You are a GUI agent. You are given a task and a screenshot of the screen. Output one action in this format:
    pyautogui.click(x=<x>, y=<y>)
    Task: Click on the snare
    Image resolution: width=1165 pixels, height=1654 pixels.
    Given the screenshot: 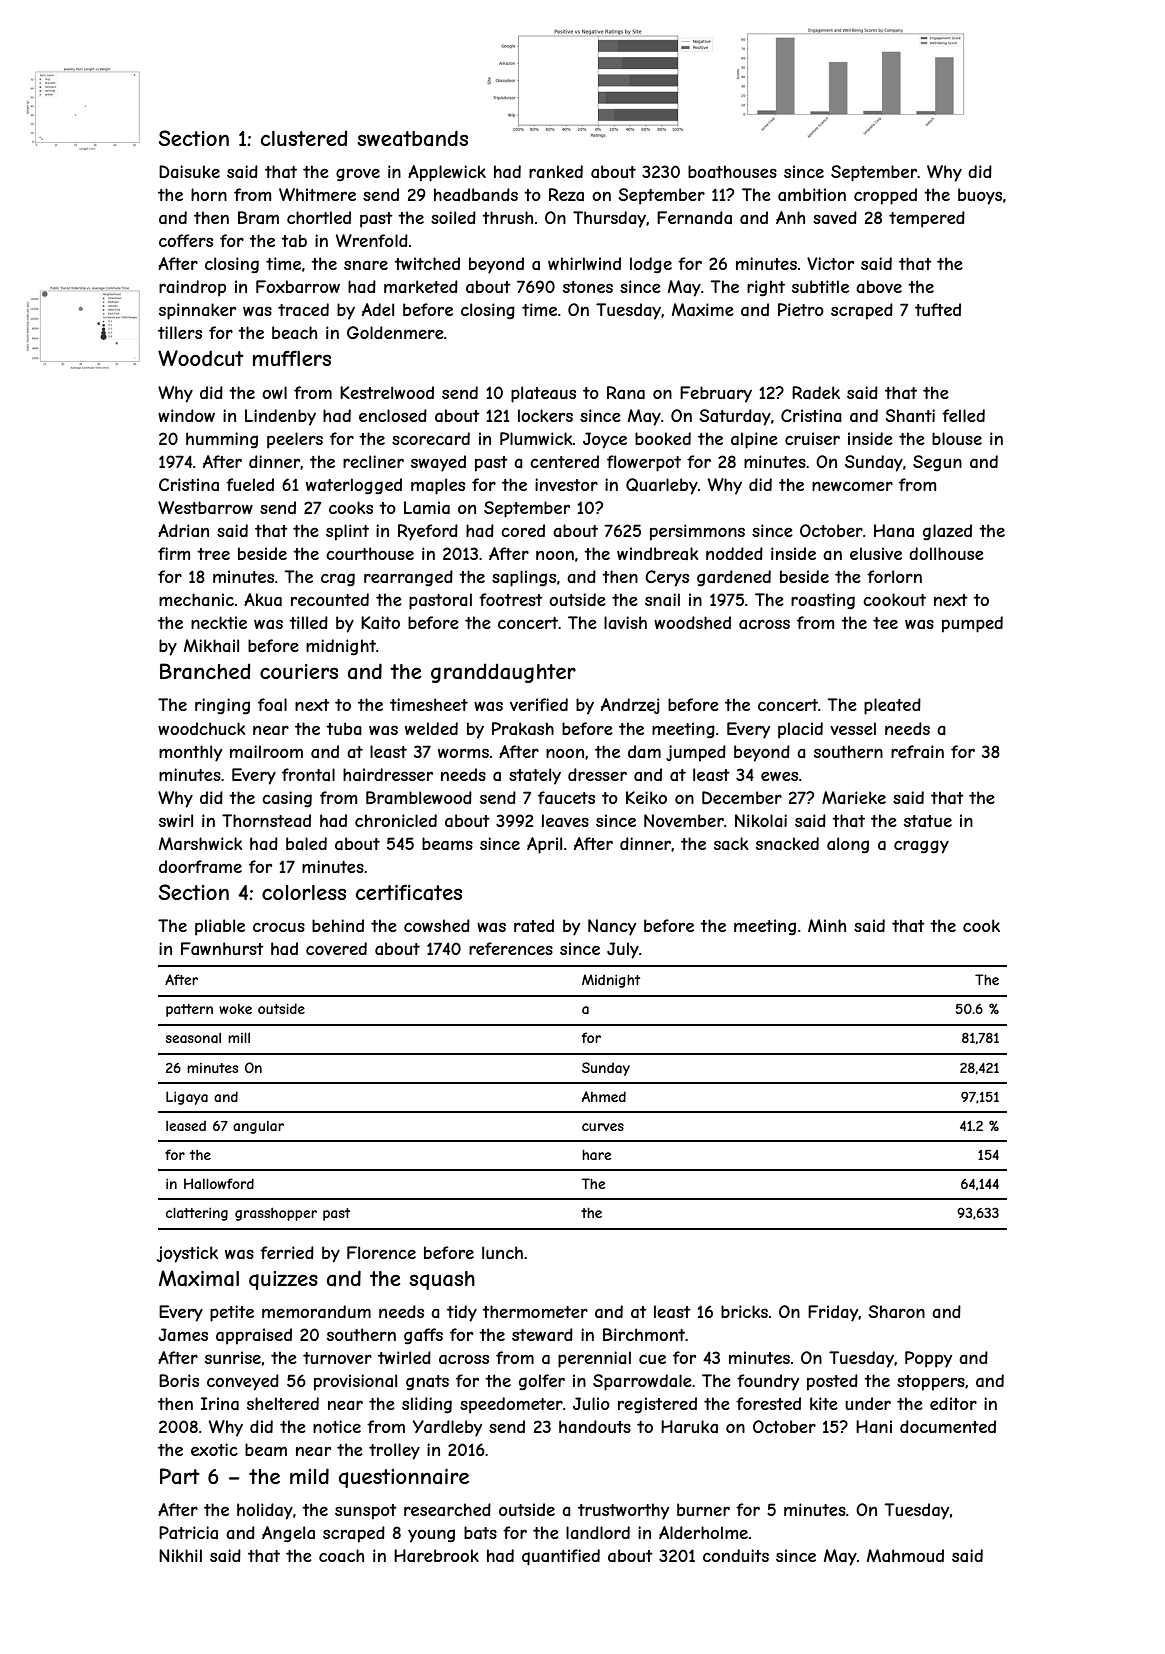 What is the action you would take?
    pyautogui.click(x=366, y=265)
